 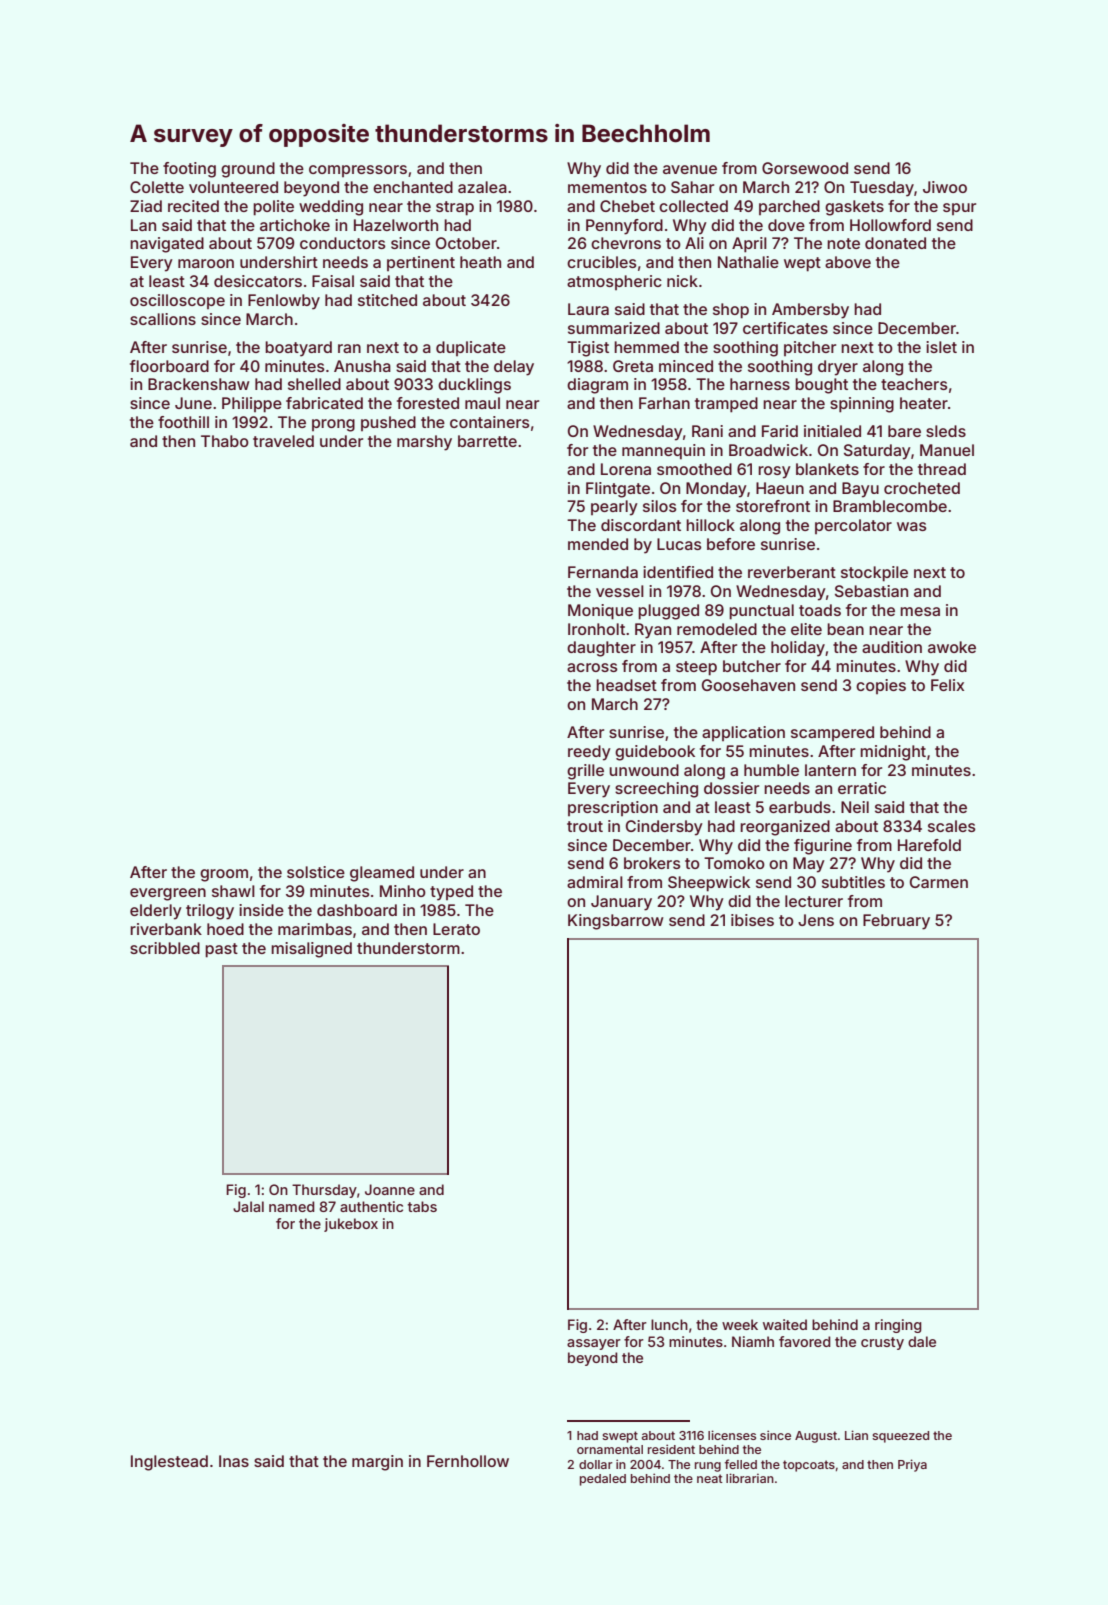 I want to click on enchanted, so click(x=413, y=187).
